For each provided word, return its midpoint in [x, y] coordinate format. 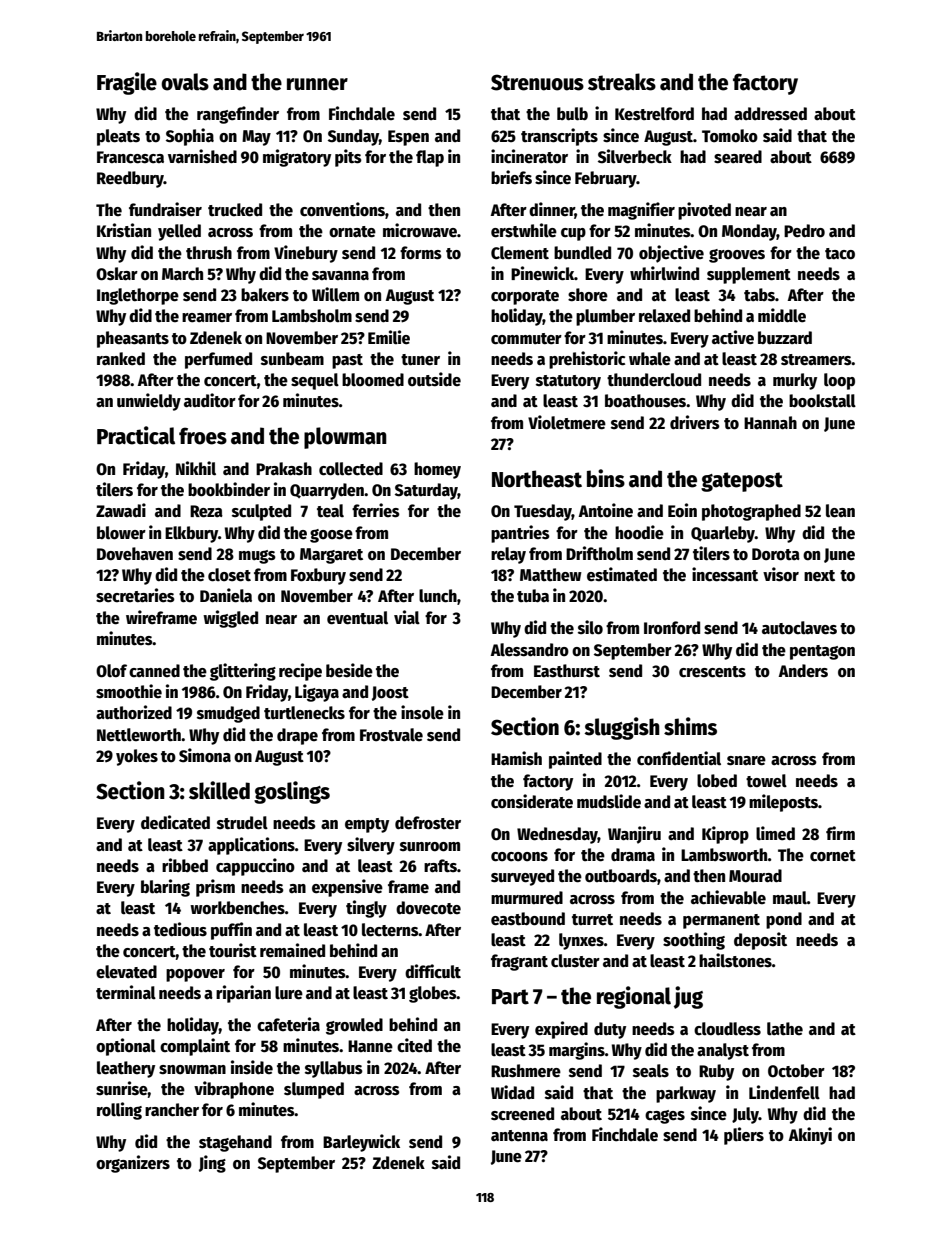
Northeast [537, 479]
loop [839, 381]
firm [840, 833]
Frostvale [391, 735]
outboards [621, 876]
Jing [212, 1164]
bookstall [822, 401]
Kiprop [725, 835]
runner [317, 84]
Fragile [127, 83]
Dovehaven [135, 554]
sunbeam [292, 359]
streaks [622, 82]
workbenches [237, 908]
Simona [205, 755]
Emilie [389, 337]
